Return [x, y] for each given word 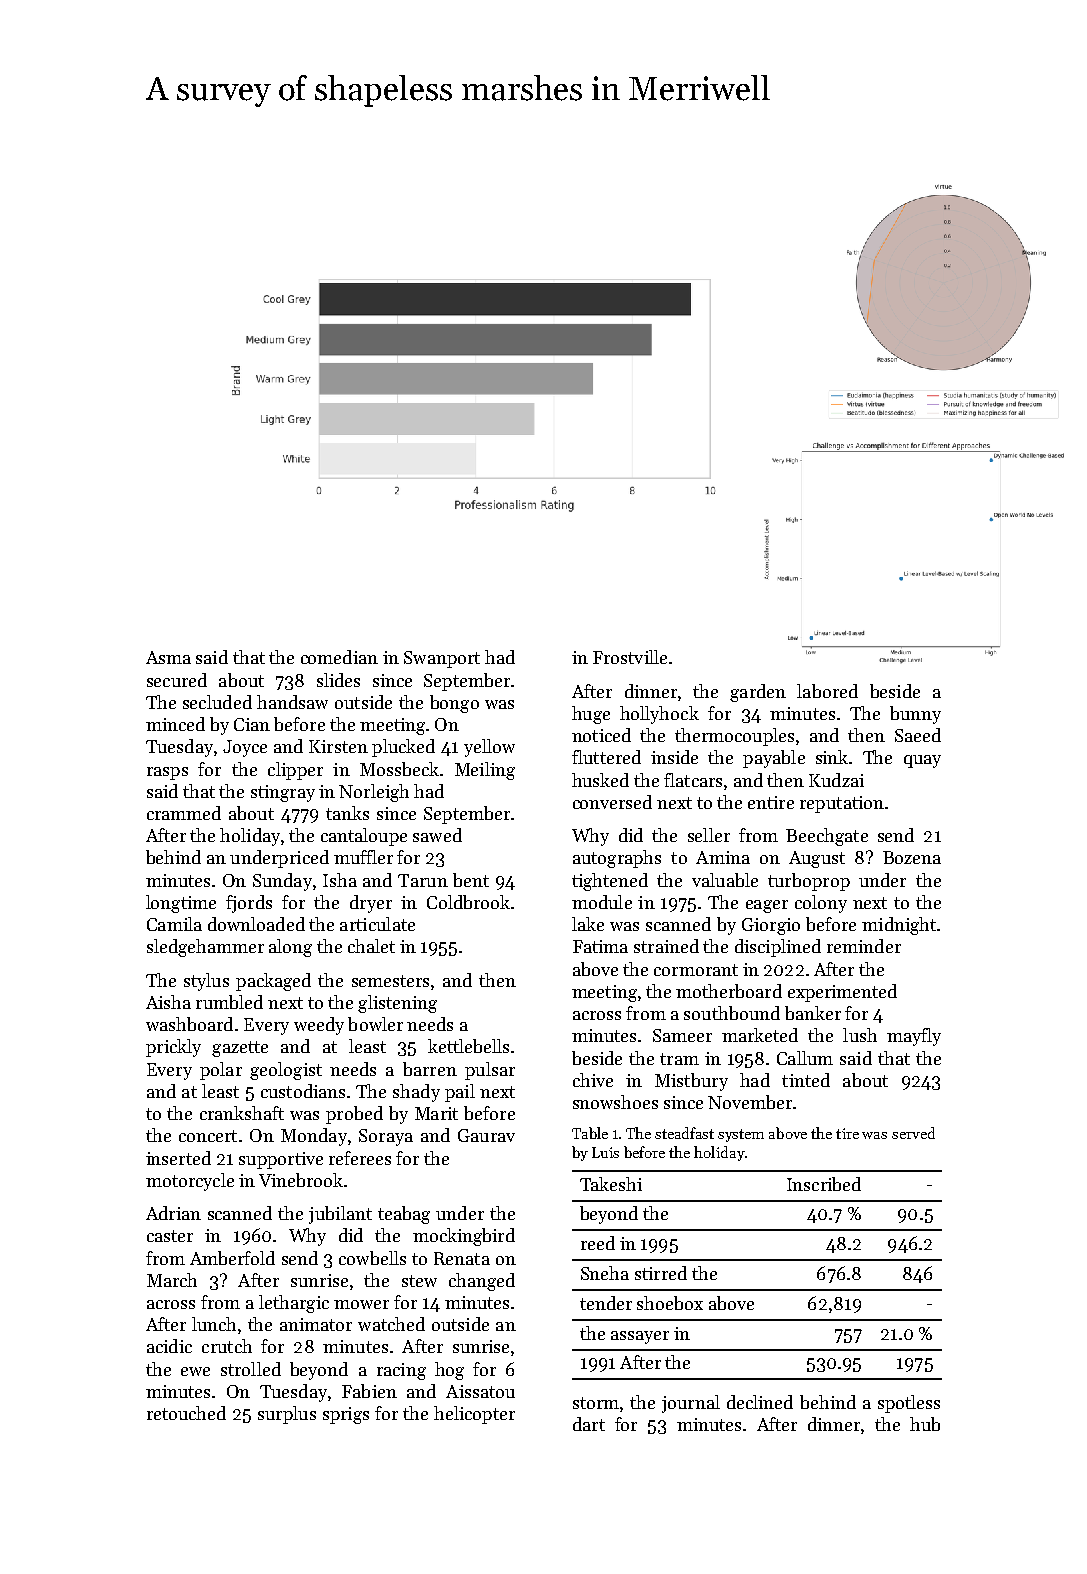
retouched [186, 1413]
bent [471, 880]
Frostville [630, 657]
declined [760, 1402]
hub [925, 1424]
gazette [240, 1049]
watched [391, 1324]
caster [170, 1236]
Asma [168, 657]
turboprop [809, 882]
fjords [249, 904]
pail [460, 1093]
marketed [760, 1035]
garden [758, 693]
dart [589, 1424]
